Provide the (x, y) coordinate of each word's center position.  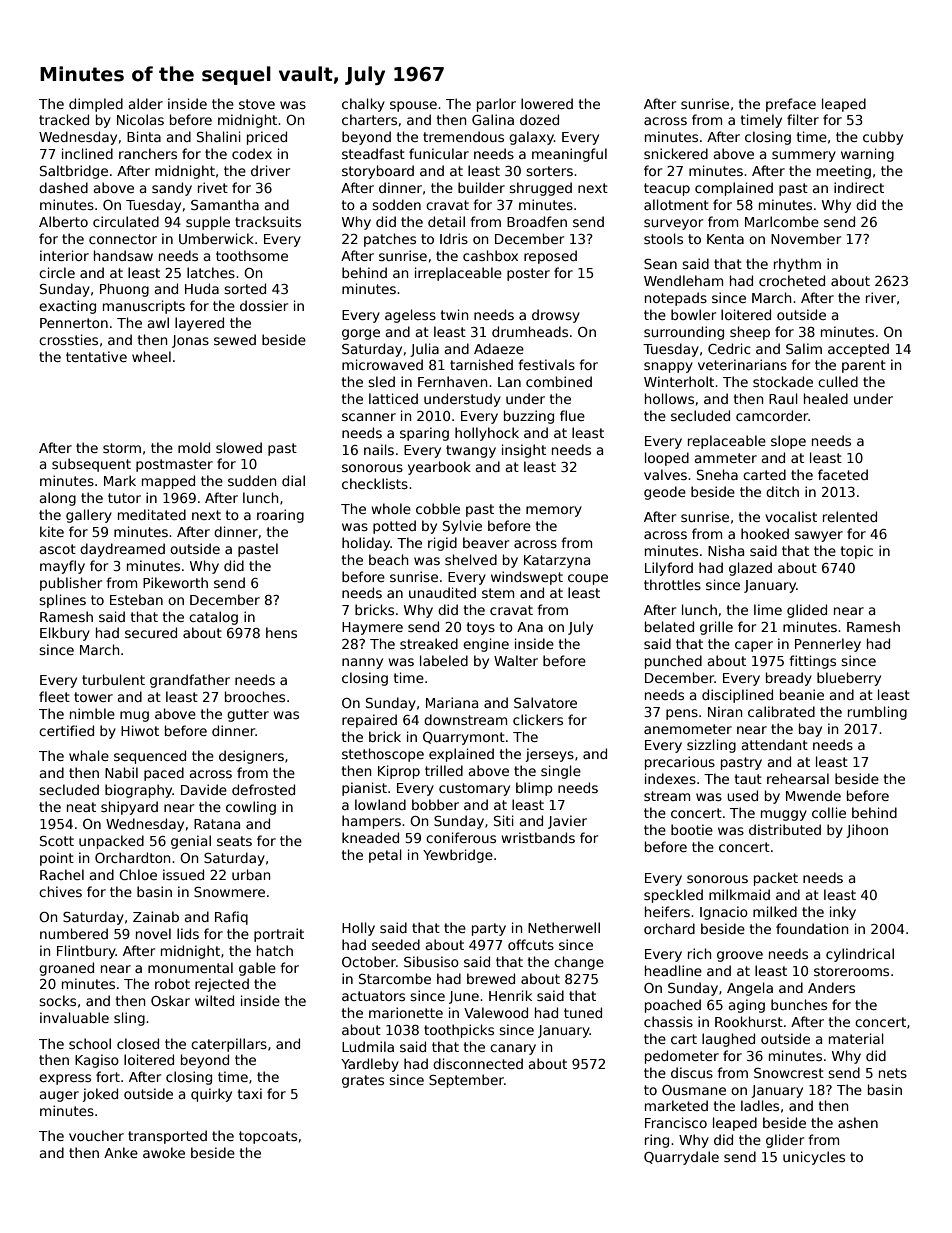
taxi (250, 1093)
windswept (527, 578)
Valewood (496, 1012)
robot (172, 983)
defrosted (263, 789)
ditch (782, 491)
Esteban (136, 599)
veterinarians (742, 364)
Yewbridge (458, 856)
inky (843, 913)
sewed (235, 339)
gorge (361, 334)
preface (791, 105)
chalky (363, 105)
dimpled (96, 105)
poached (673, 1006)
